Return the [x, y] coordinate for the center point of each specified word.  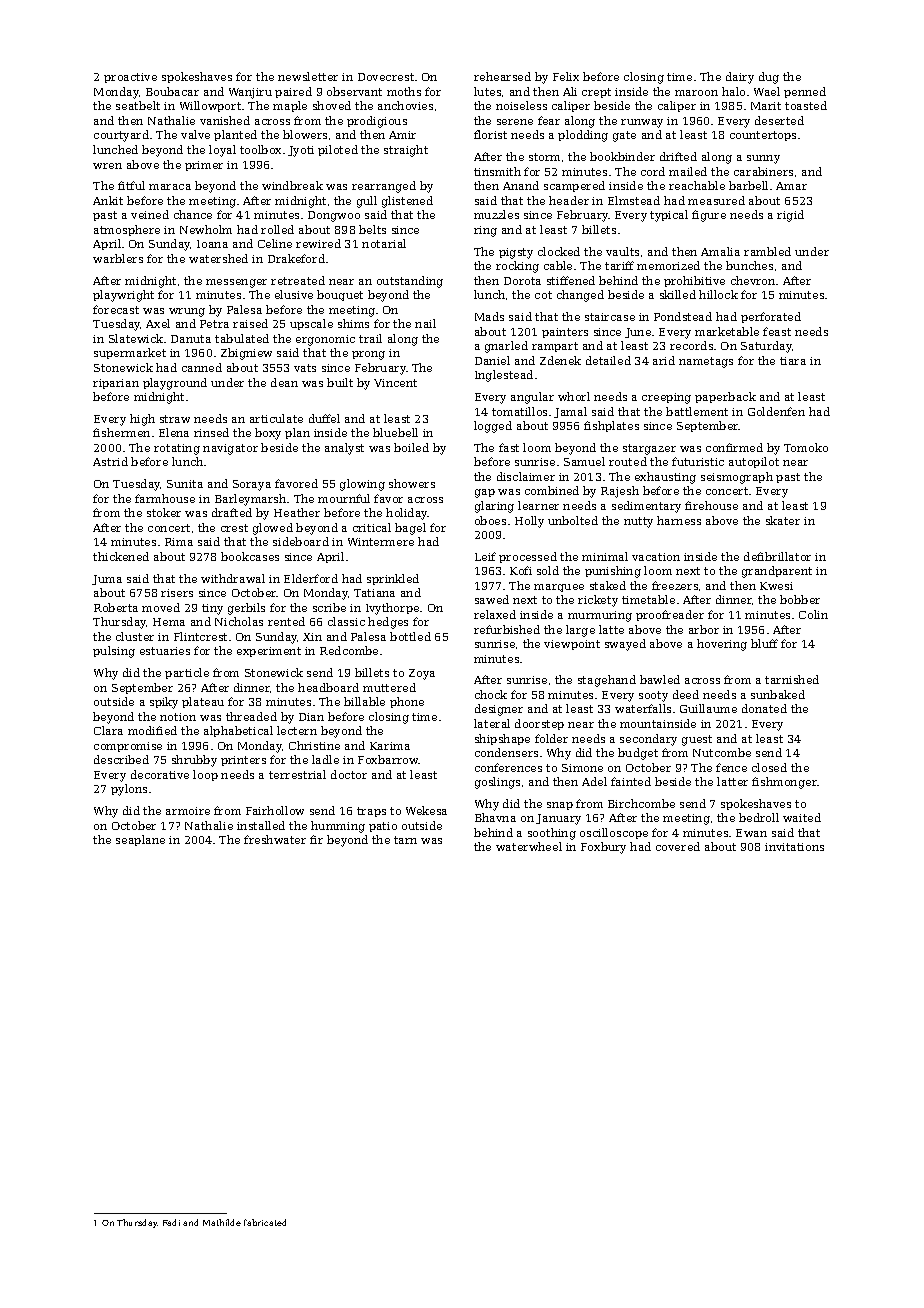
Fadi [171, 1222]
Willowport [210, 106]
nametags [706, 362]
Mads [489, 316]
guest [697, 740]
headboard [328, 687]
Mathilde [222, 1222]
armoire [188, 811]
